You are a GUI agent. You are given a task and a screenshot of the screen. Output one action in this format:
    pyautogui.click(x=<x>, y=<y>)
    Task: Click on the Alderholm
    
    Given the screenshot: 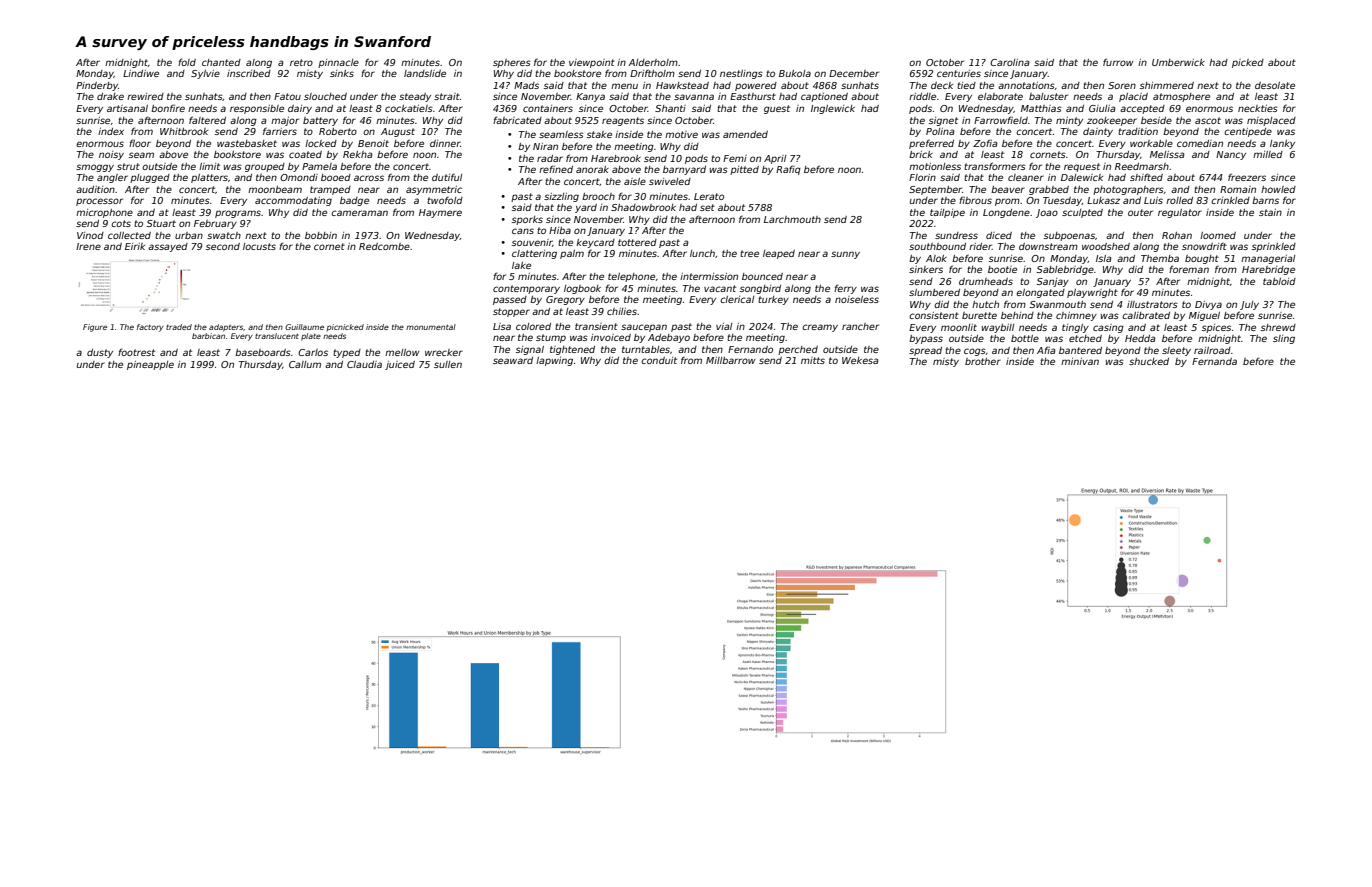 What is the action you would take?
    pyautogui.click(x=653, y=62)
